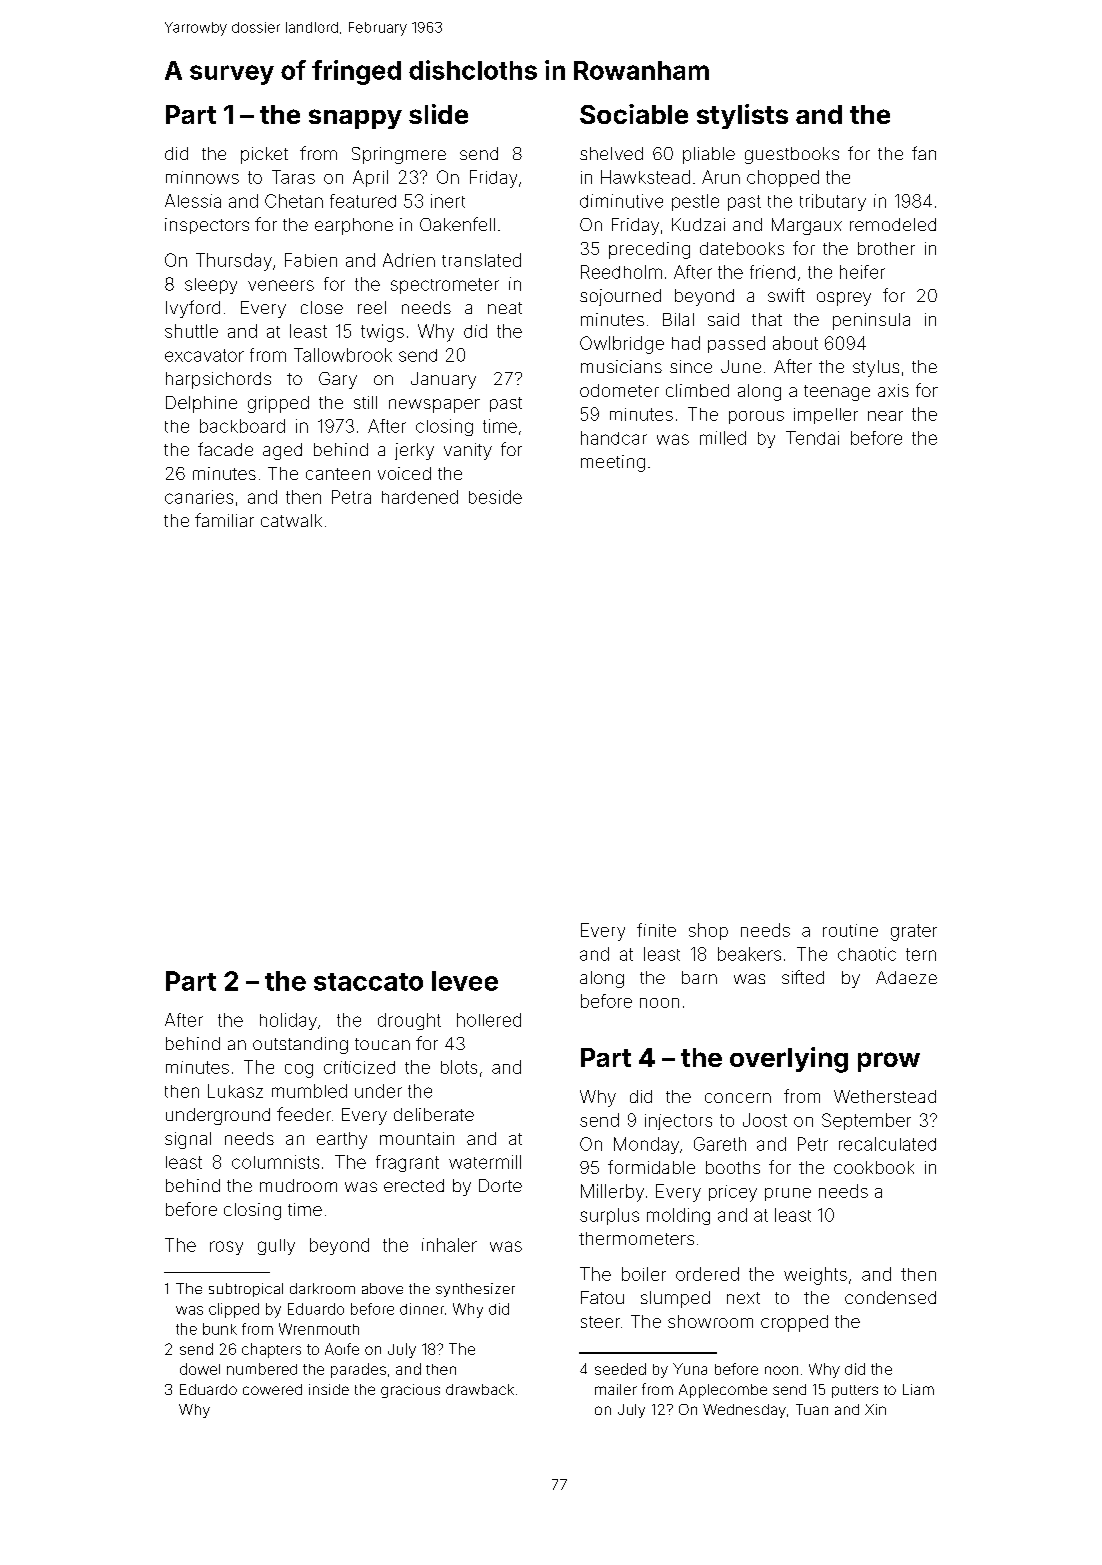 This page has width=1102, height=1565. I want to click on Chetan, so click(294, 201).
